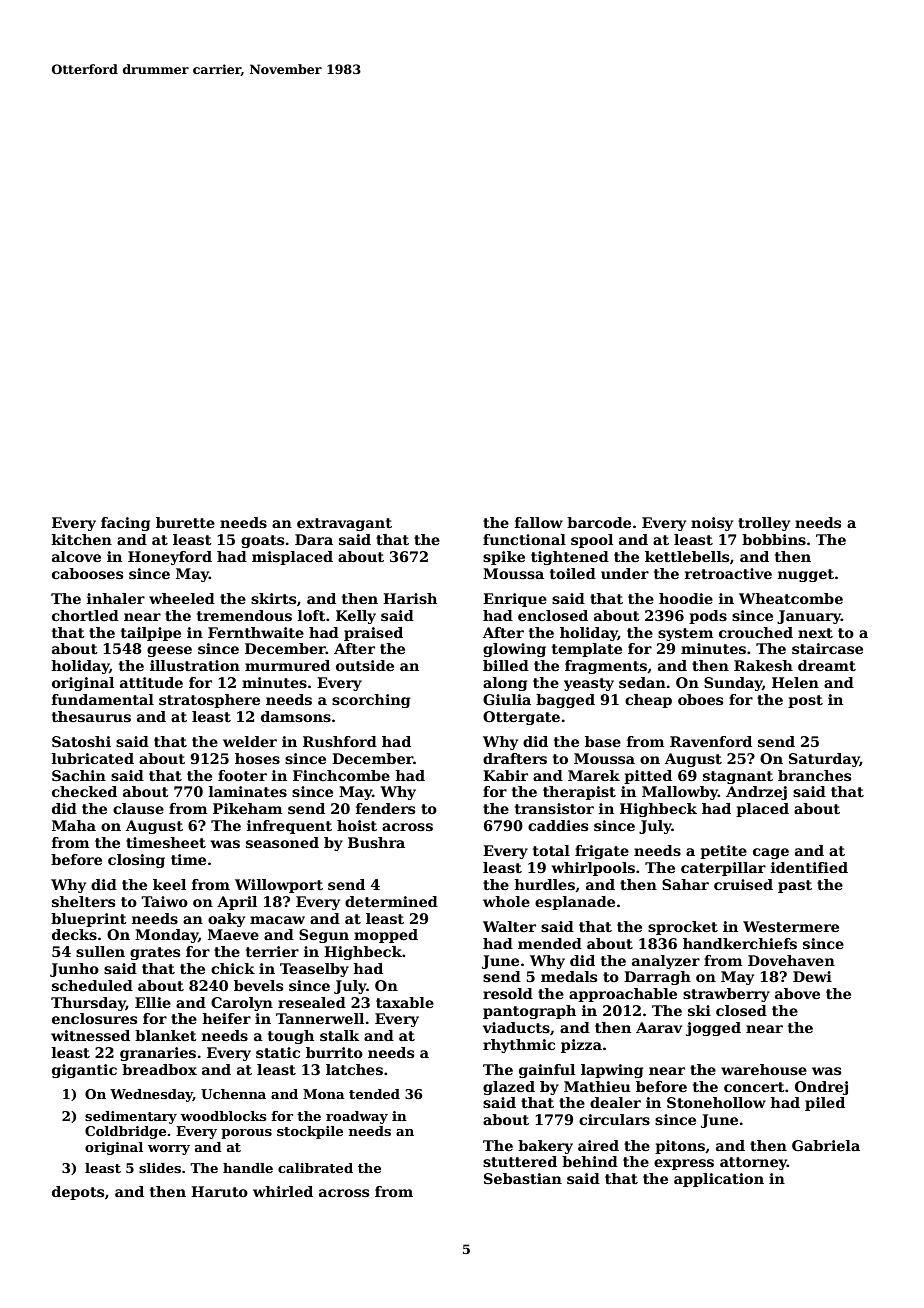 This screenshot has width=924, height=1308. I want to click on closing, so click(136, 861).
